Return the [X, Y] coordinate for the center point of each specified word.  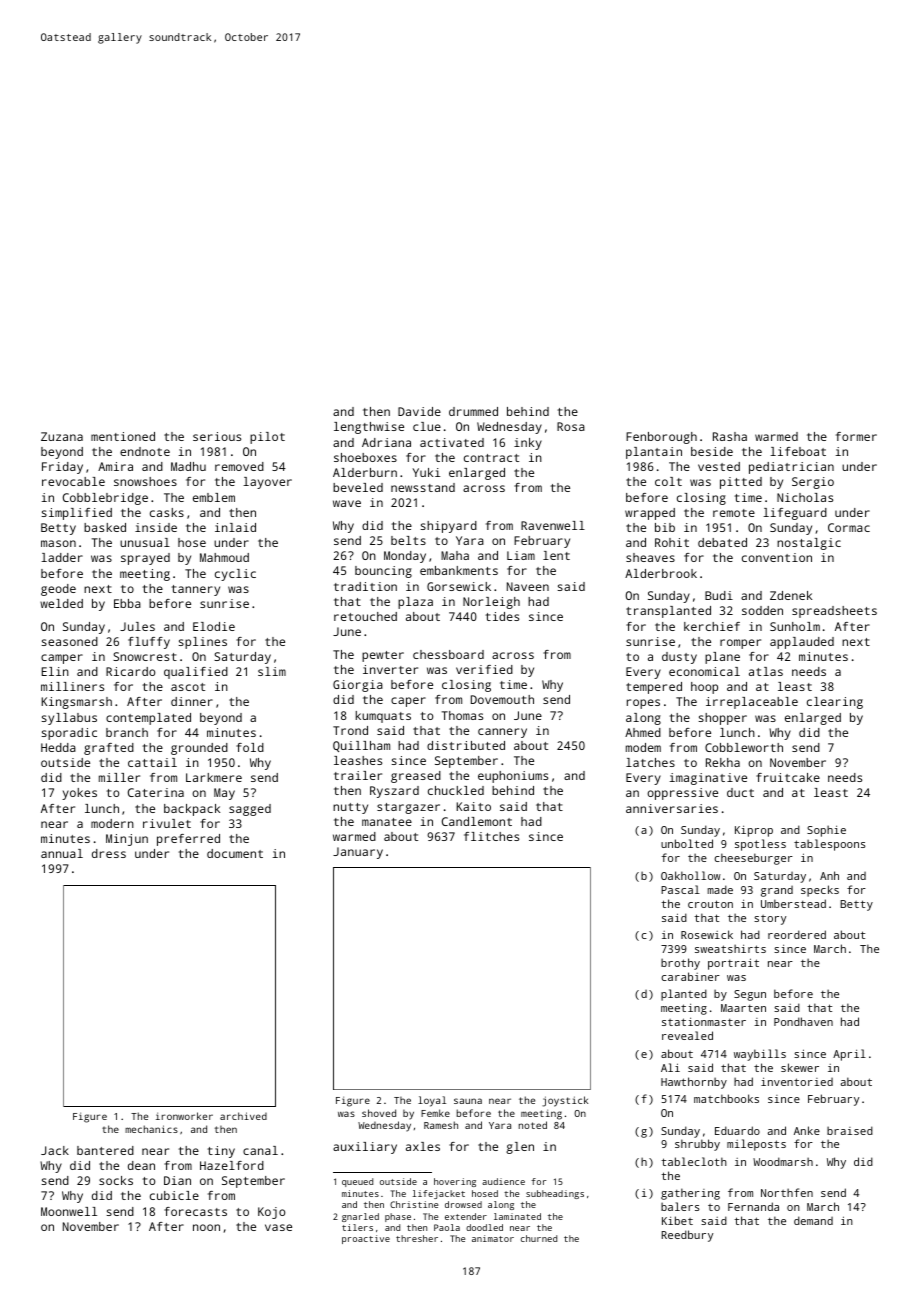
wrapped [650, 514]
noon [206, 1227]
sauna [468, 1101]
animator [493, 1238]
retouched [365, 616]
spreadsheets [834, 612]
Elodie [214, 626]
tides [502, 616]
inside [156, 527]
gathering [690, 1194]
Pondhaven [803, 1021]
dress [109, 853]
